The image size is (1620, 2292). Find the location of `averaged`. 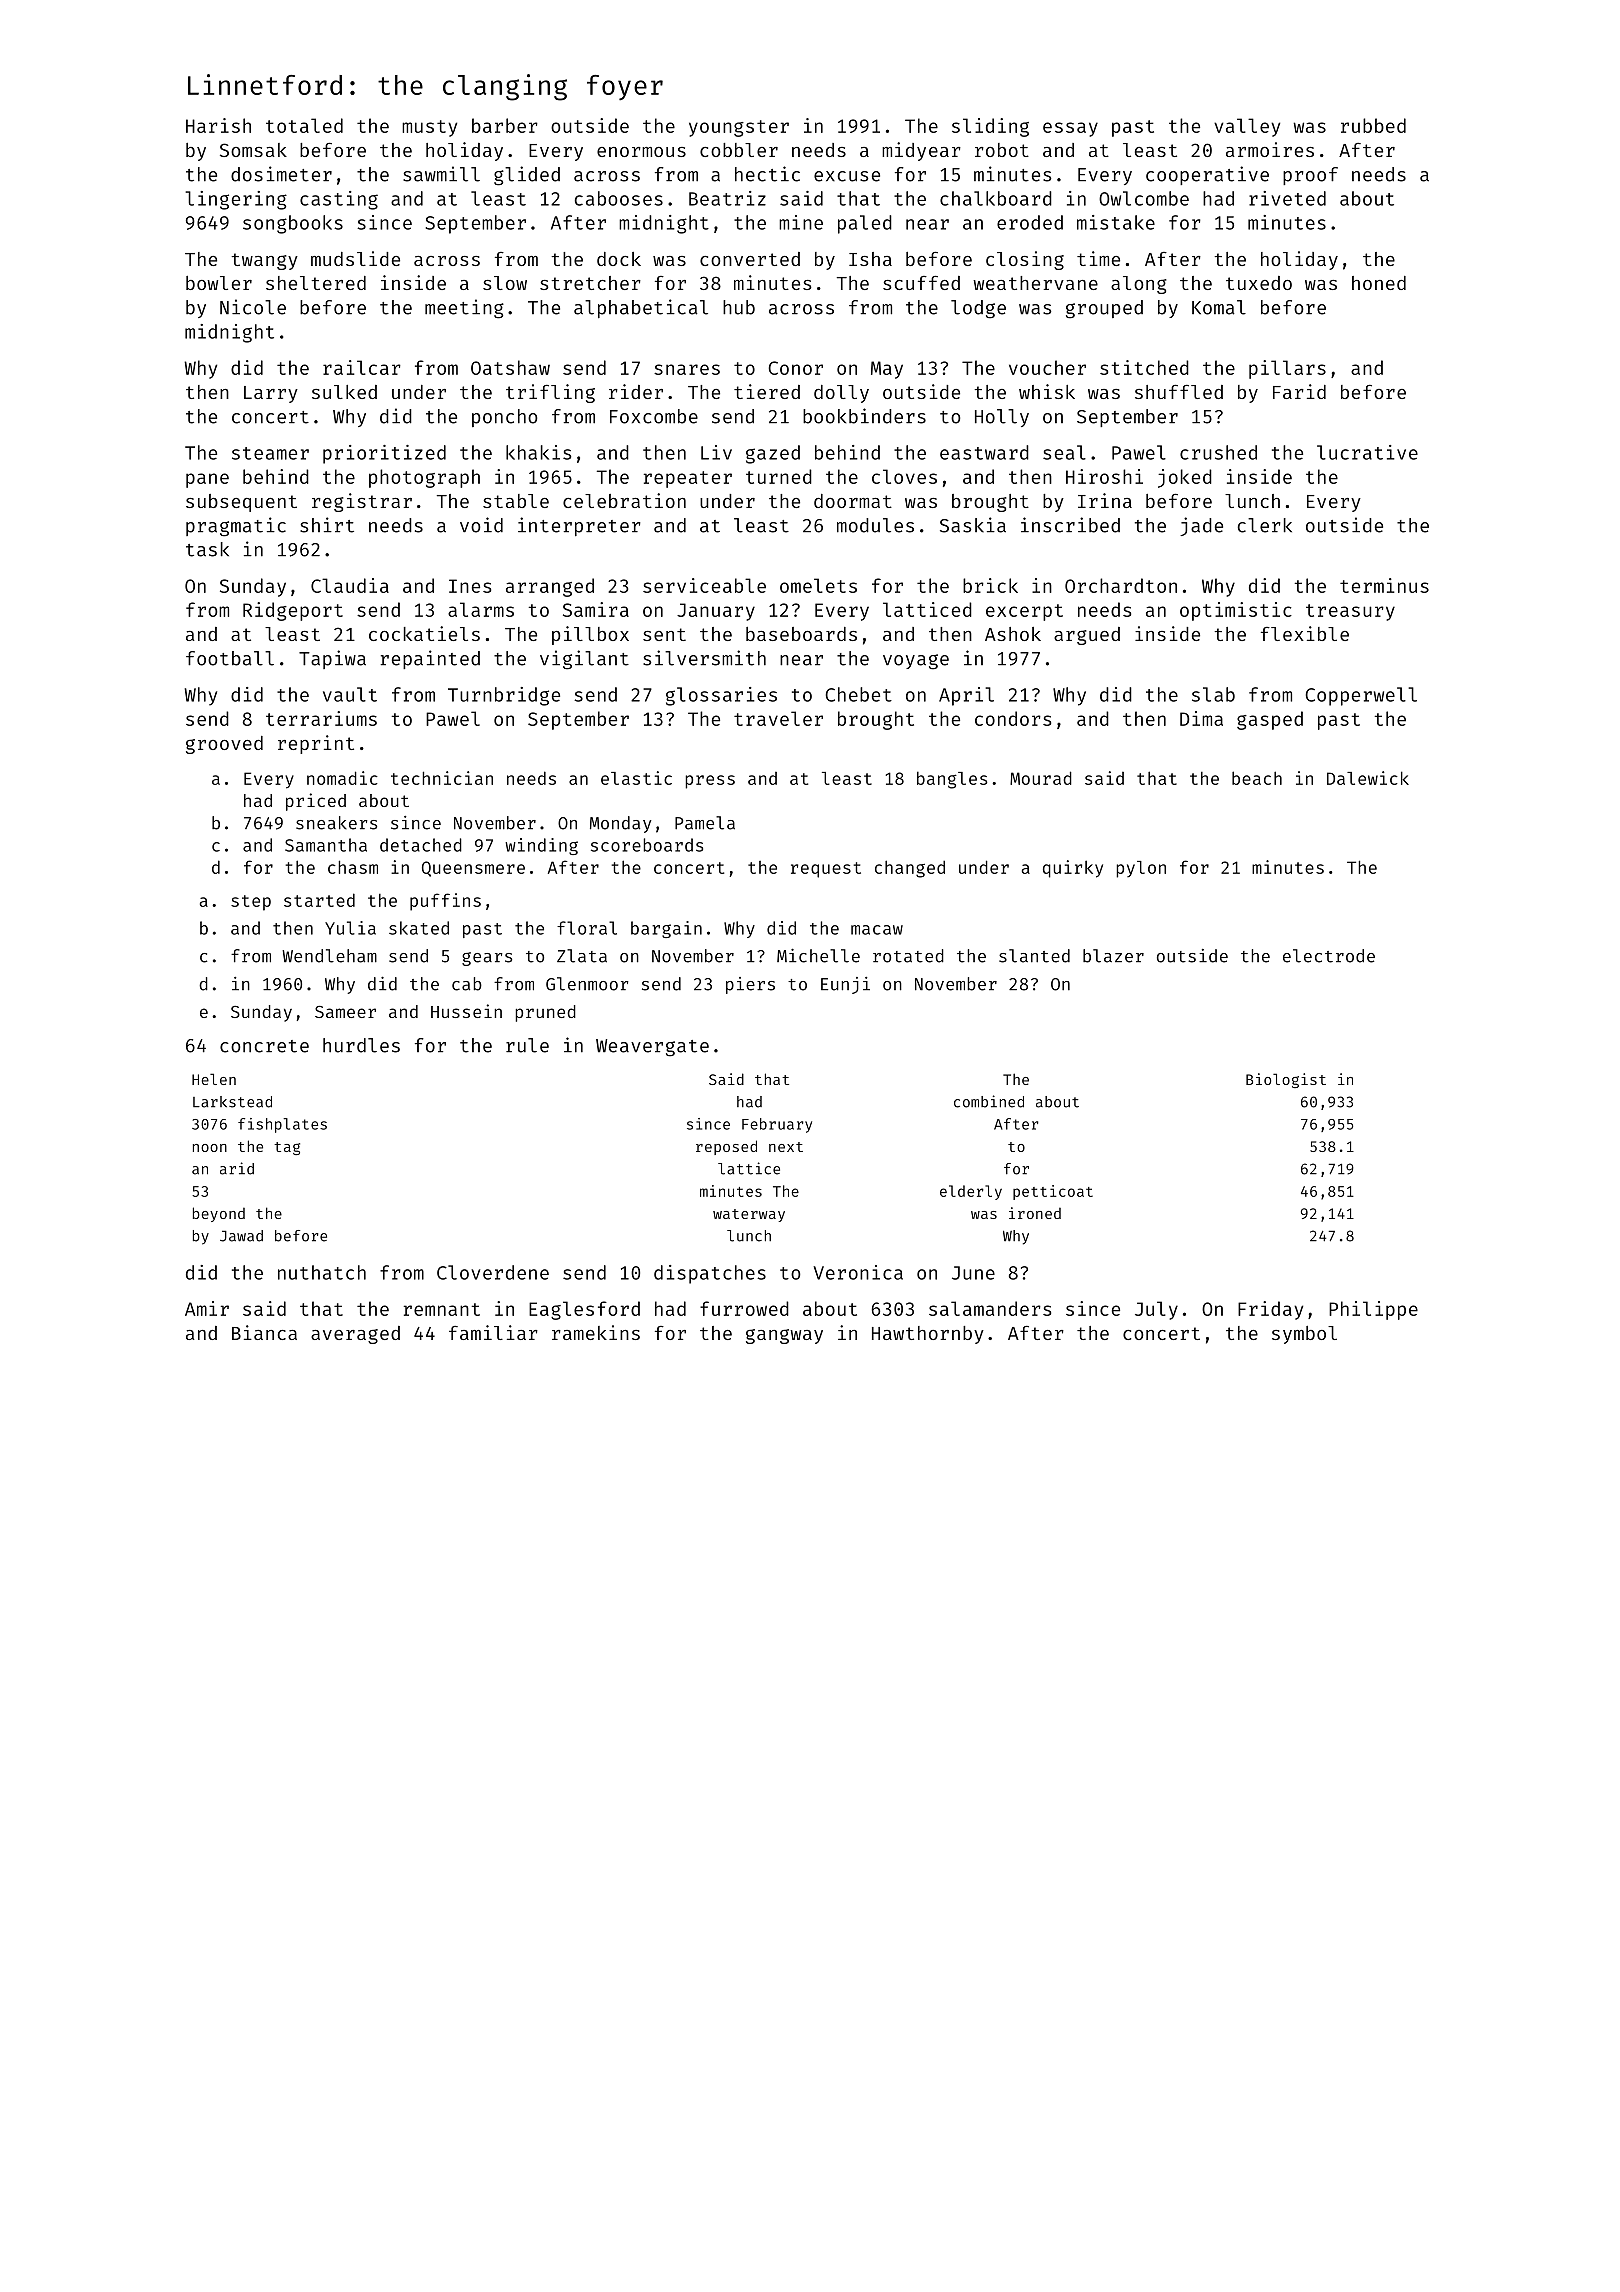

averaged is located at coordinates (355, 1335).
